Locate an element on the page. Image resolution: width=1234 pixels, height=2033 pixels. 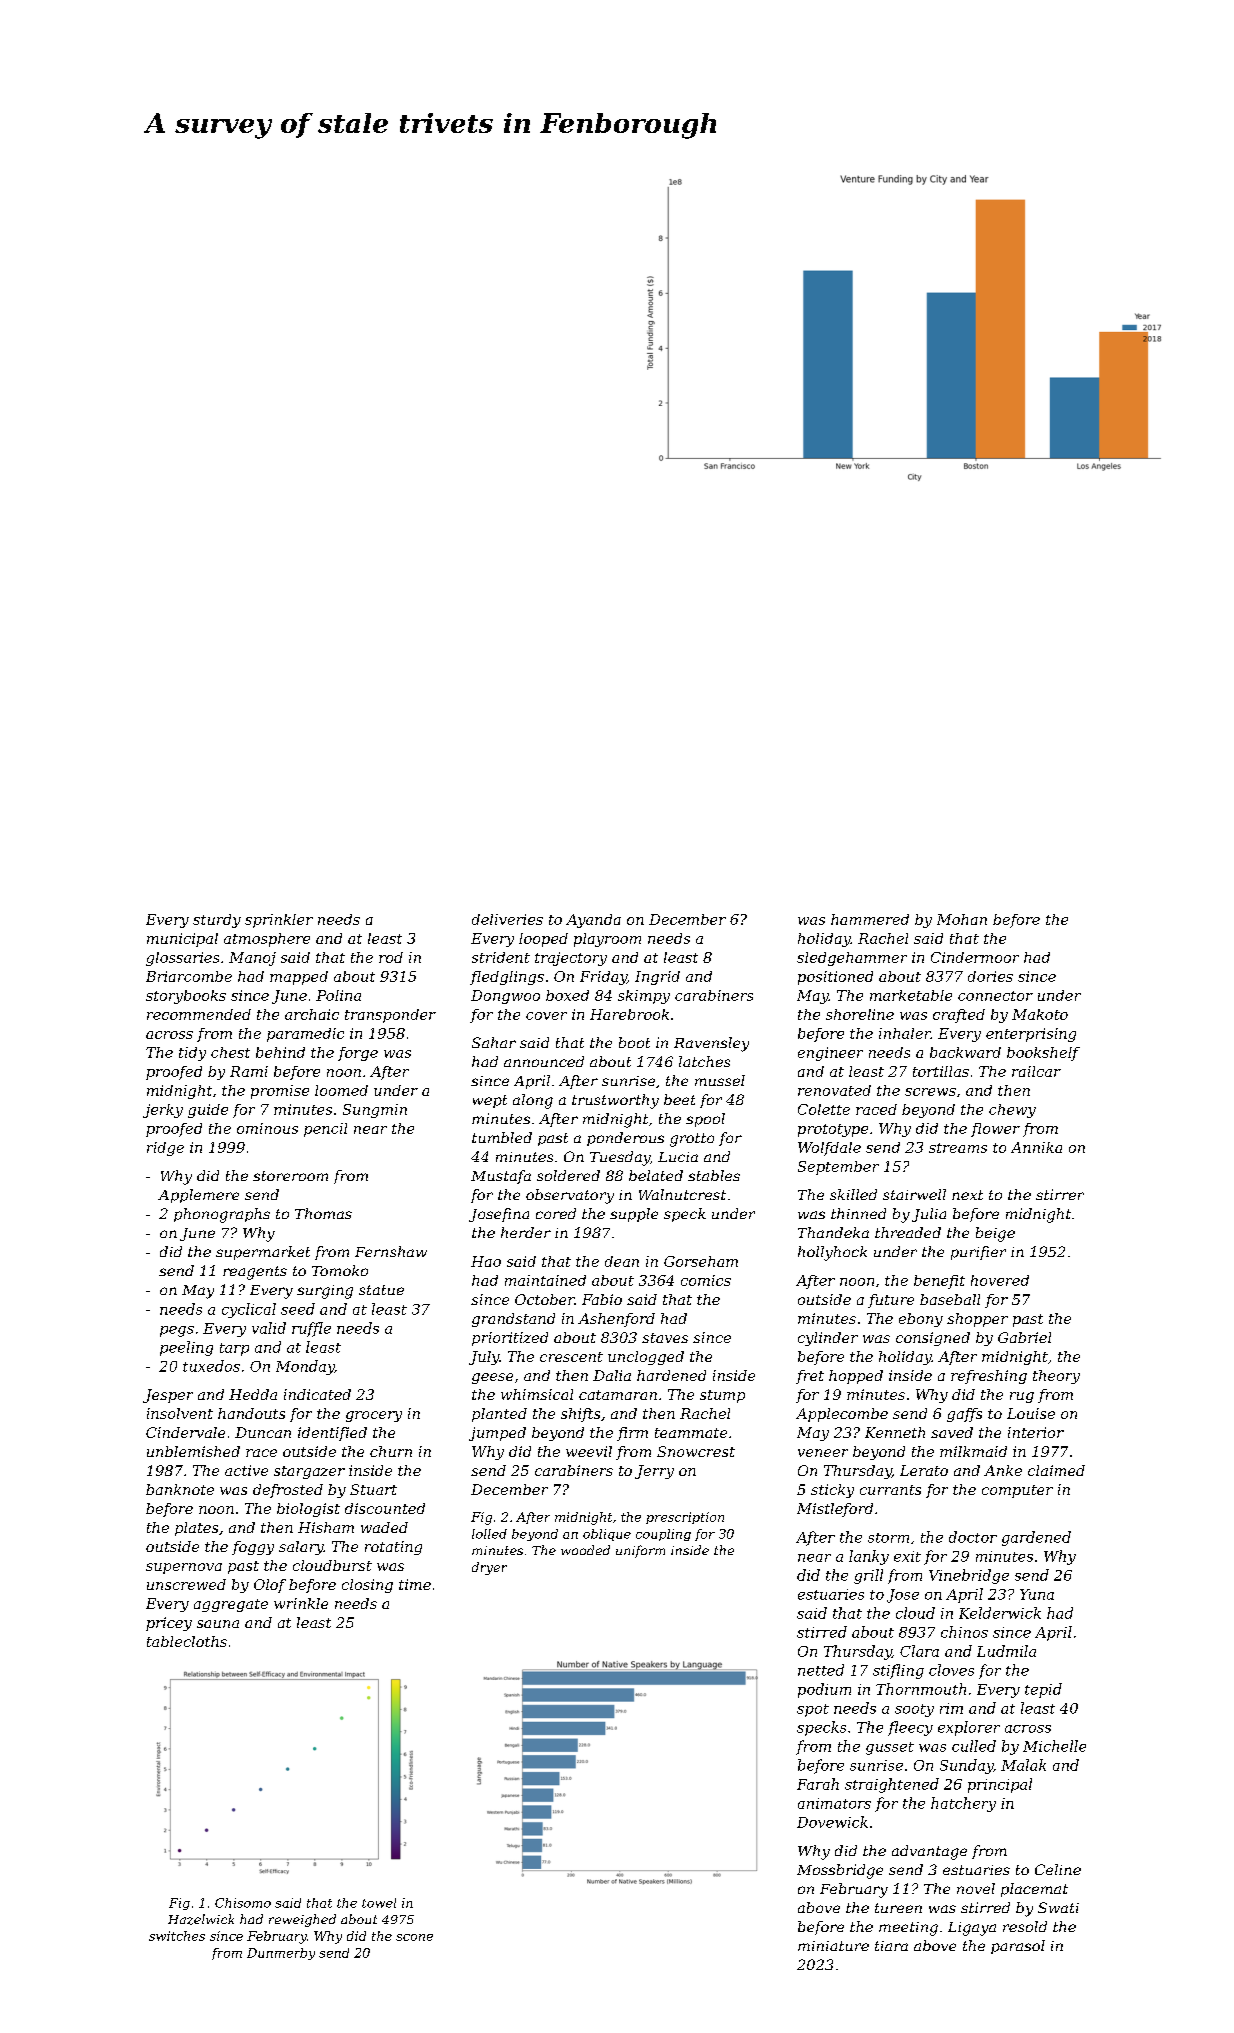
miniature is located at coordinates (833, 1946).
